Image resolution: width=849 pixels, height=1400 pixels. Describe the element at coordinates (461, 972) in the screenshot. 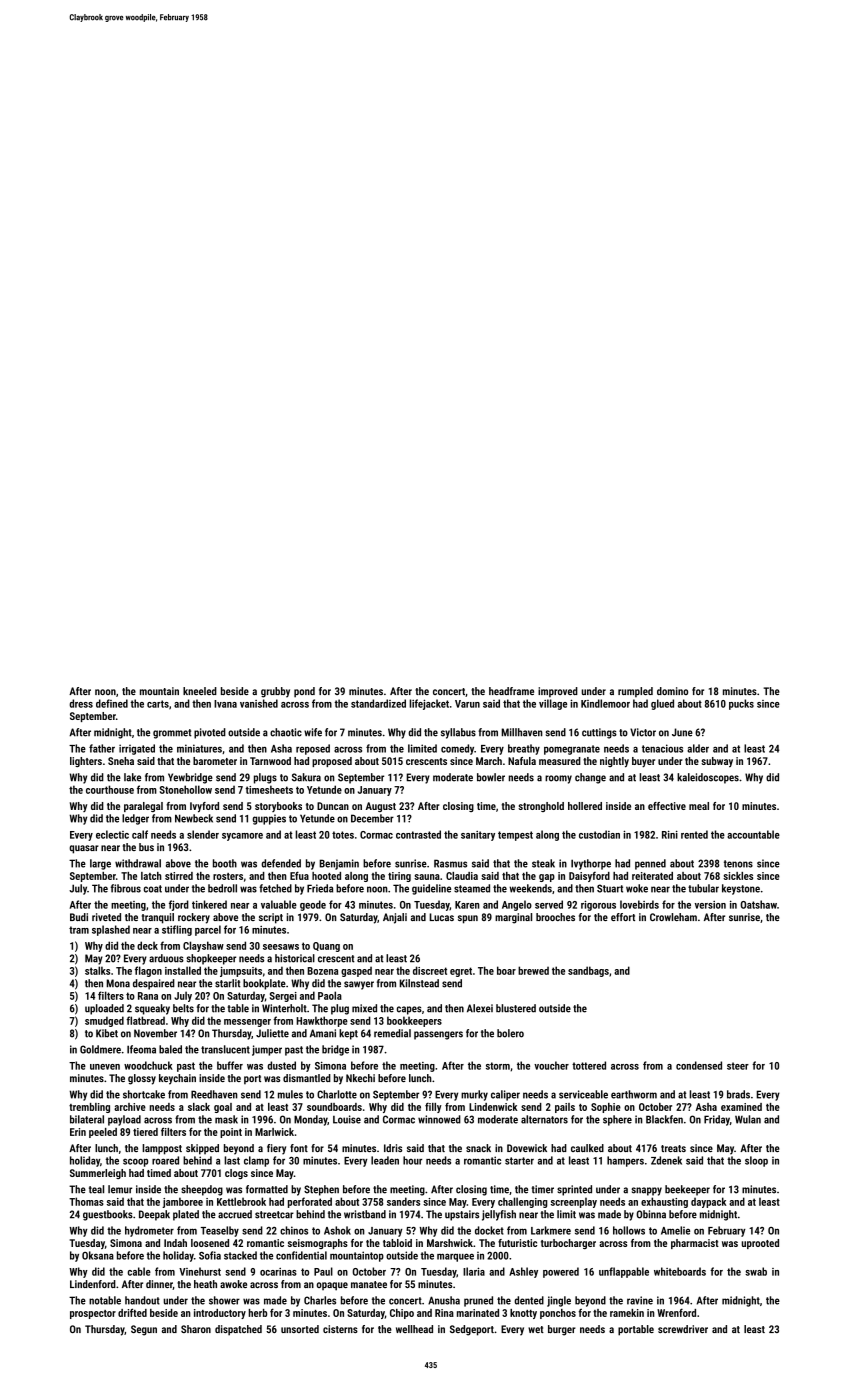

I see `egret` at that location.
